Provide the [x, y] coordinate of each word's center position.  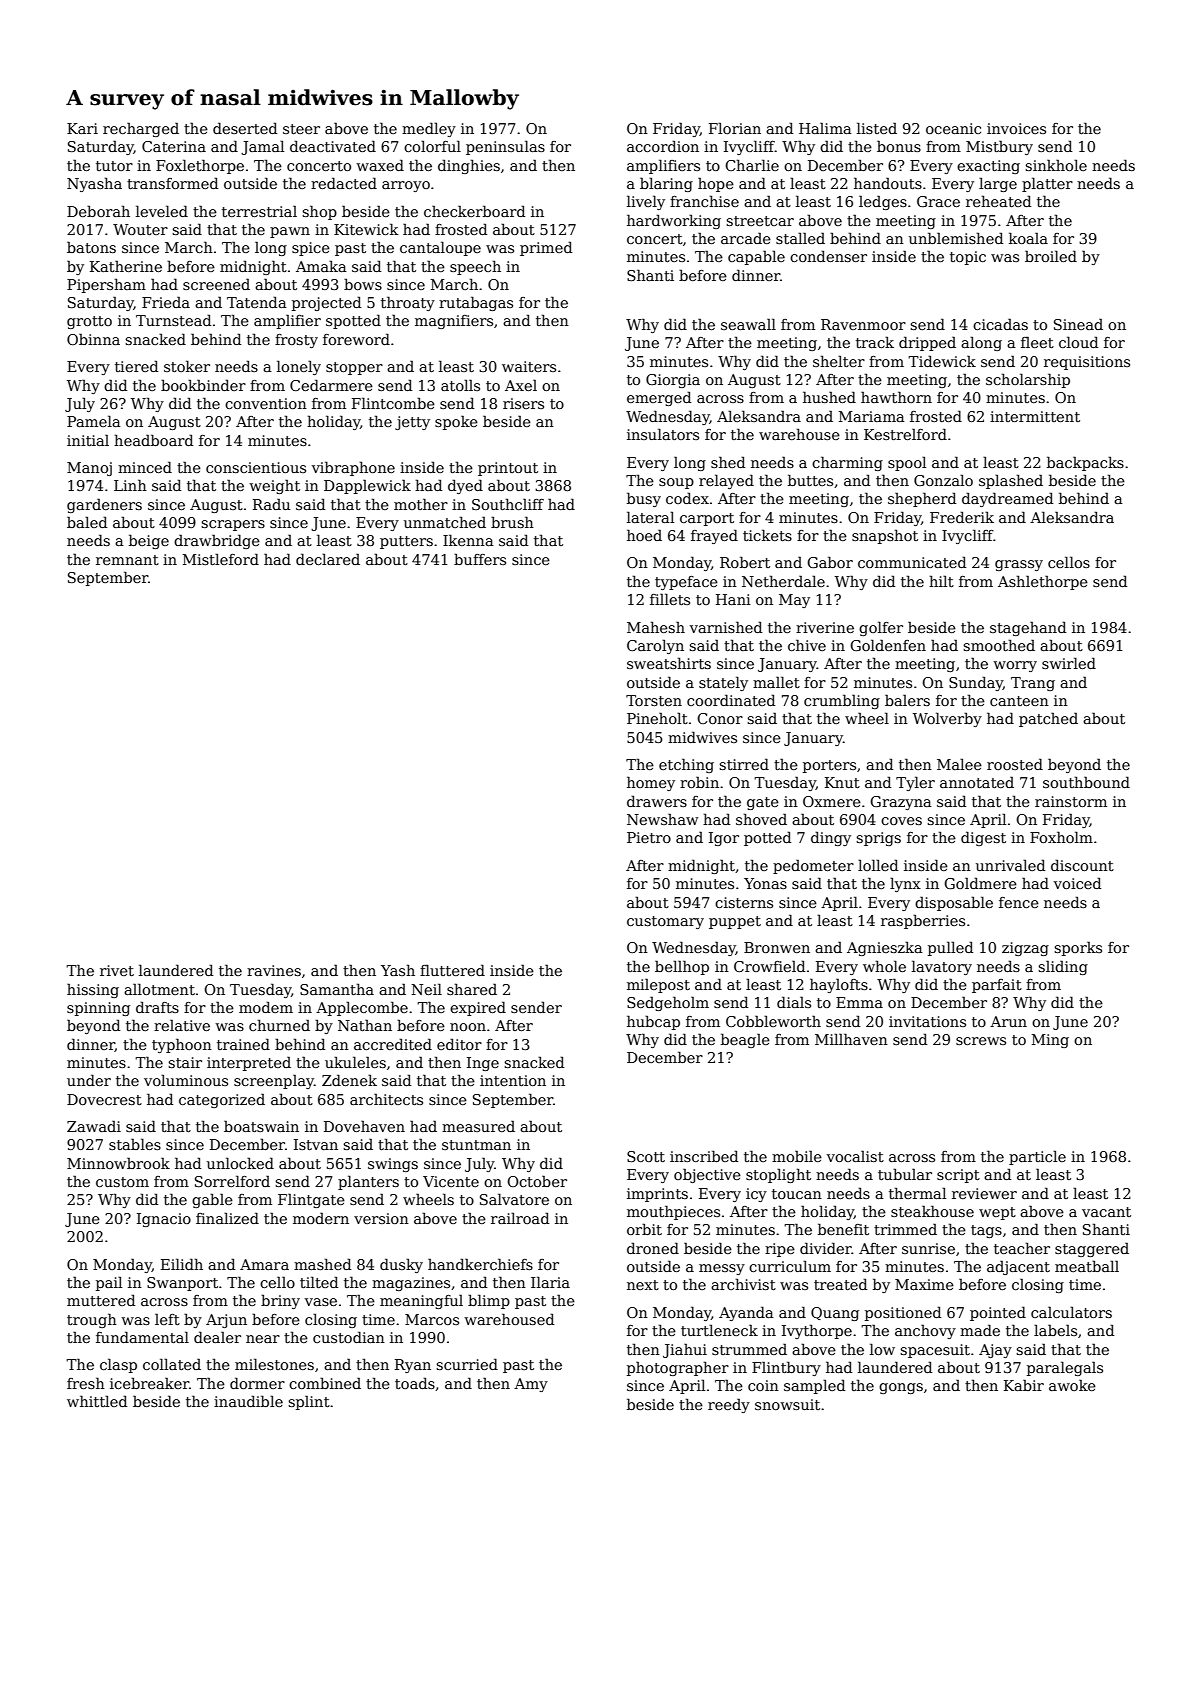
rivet [117, 970]
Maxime [924, 1284]
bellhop [682, 967]
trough [92, 1320]
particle [1037, 1157]
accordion [663, 146]
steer [301, 129]
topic [968, 258]
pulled [950, 948]
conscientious [256, 467]
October [537, 1181]
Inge [483, 1064]
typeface [686, 583]
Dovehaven [364, 1126]
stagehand [1028, 628]
